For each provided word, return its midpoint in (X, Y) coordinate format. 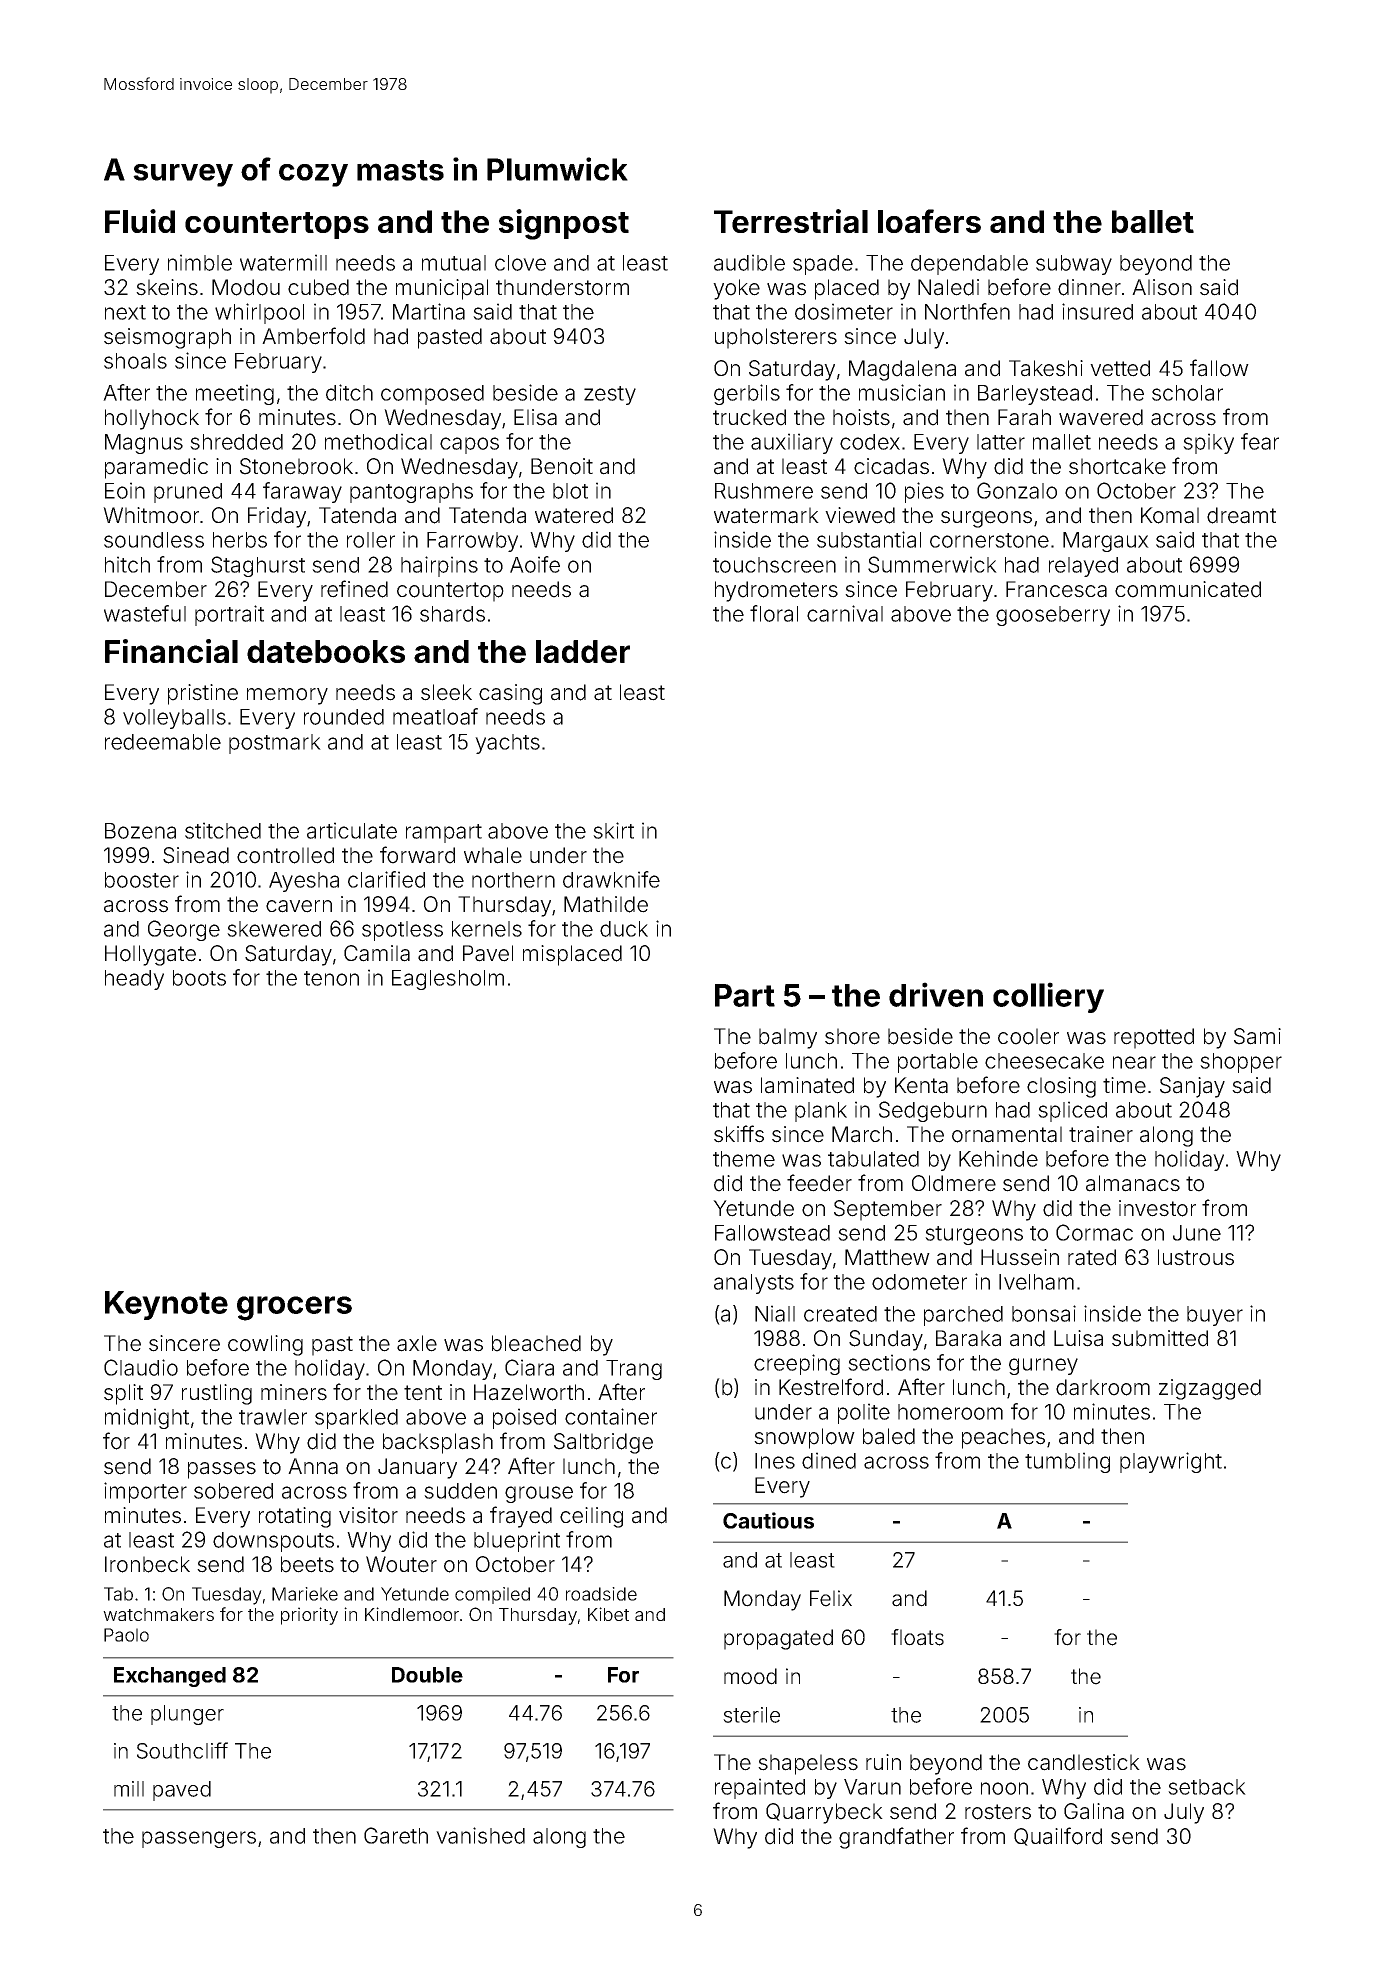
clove (520, 263)
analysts (754, 1284)
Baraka (968, 1338)
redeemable (163, 742)
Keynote (166, 1305)
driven (936, 994)
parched (963, 1316)
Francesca (1056, 589)
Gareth (396, 1835)
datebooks (326, 651)
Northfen (967, 311)
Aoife (535, 564)
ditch (349, 392)
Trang (634, 1370)
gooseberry (1053, 616)
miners (294, 1392)
